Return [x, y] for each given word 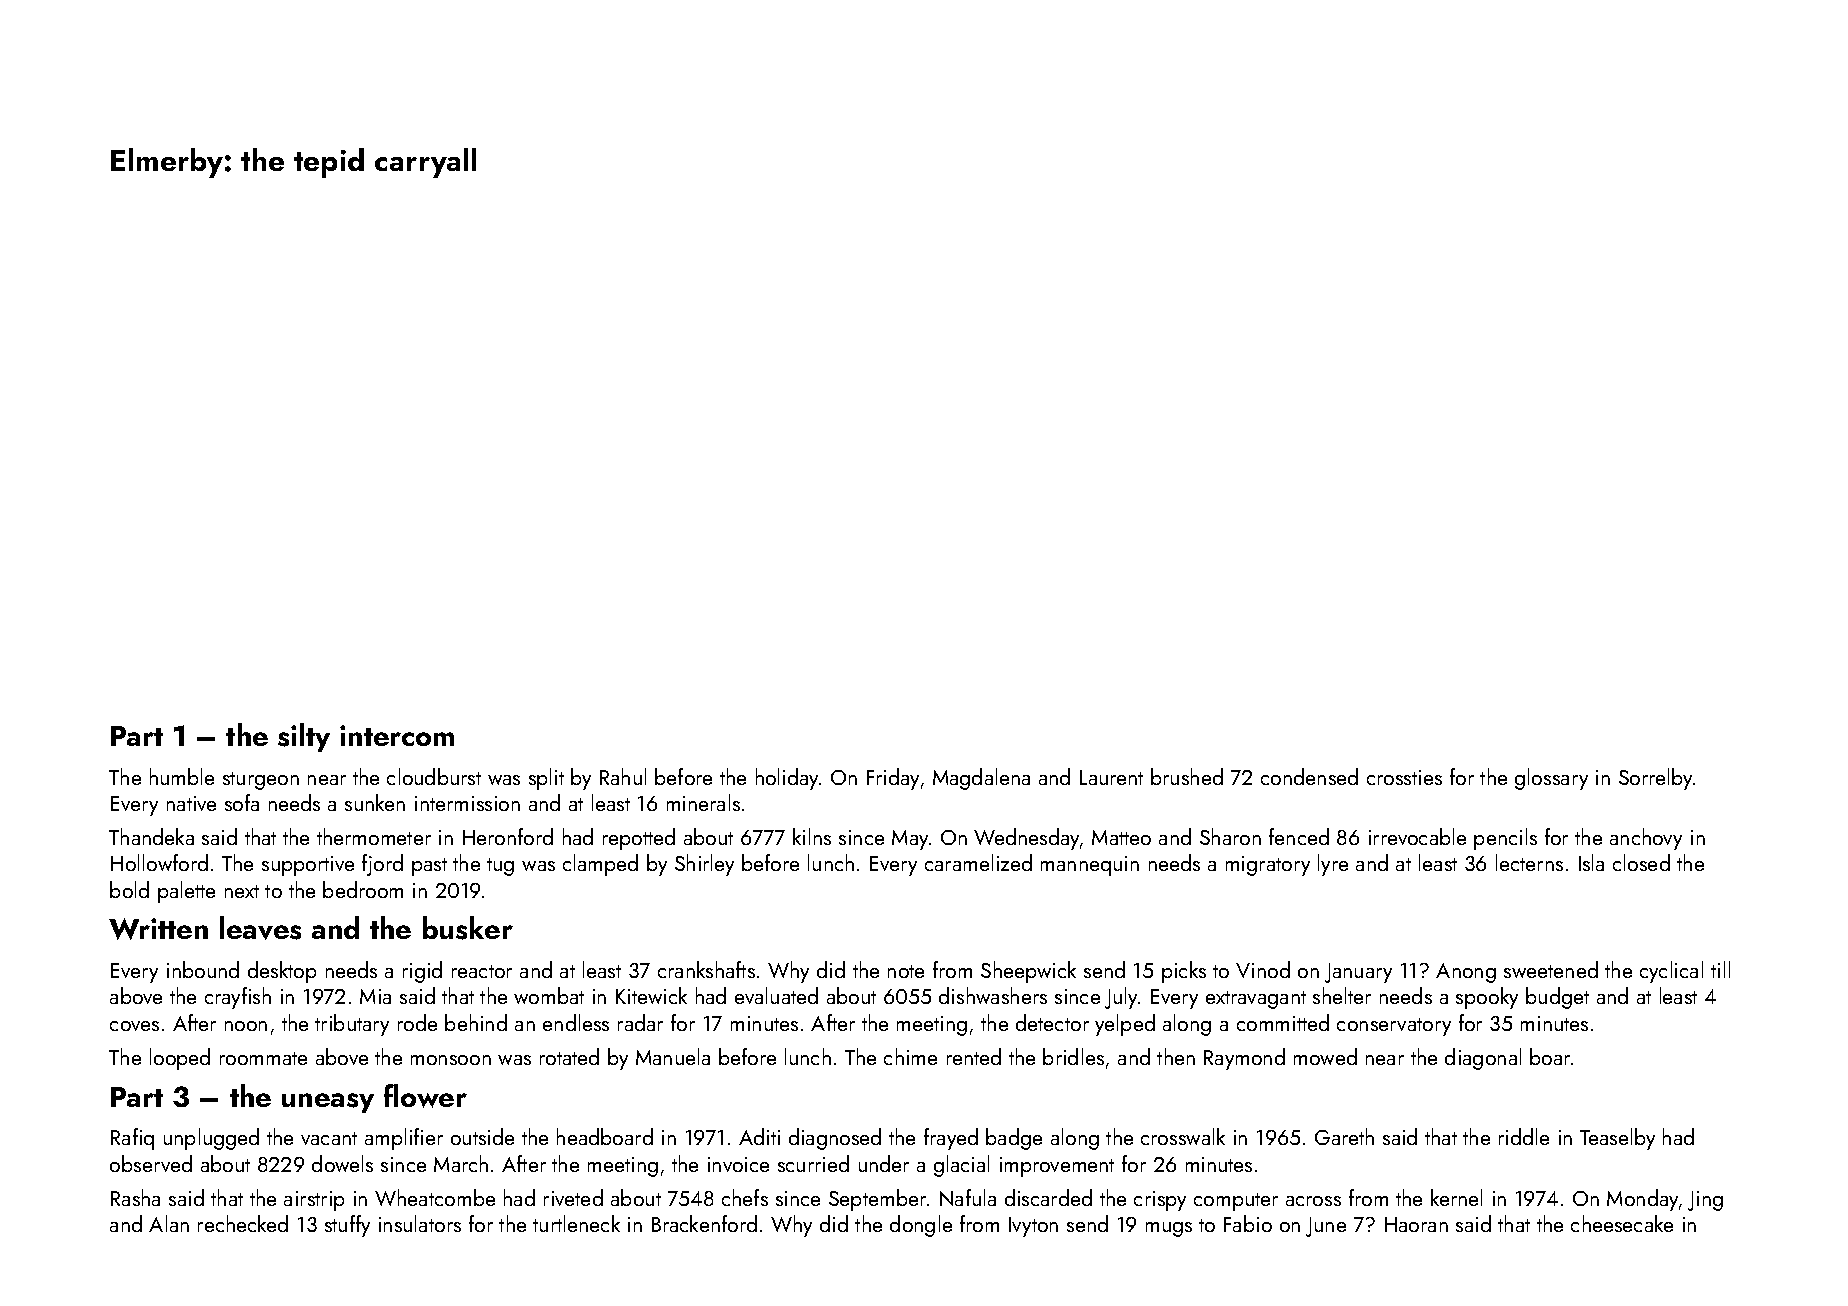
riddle [1524, 1136]
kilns [812, 836]
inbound [203, 969]
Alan [169, 1223]
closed [1641, 862]
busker [468, 928]
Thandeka [151, 836]
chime [910, 1056]
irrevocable [1417, 836]
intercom [397, 735]
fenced [1299, 836]
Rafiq [132, 1139]
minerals [703, 802]
